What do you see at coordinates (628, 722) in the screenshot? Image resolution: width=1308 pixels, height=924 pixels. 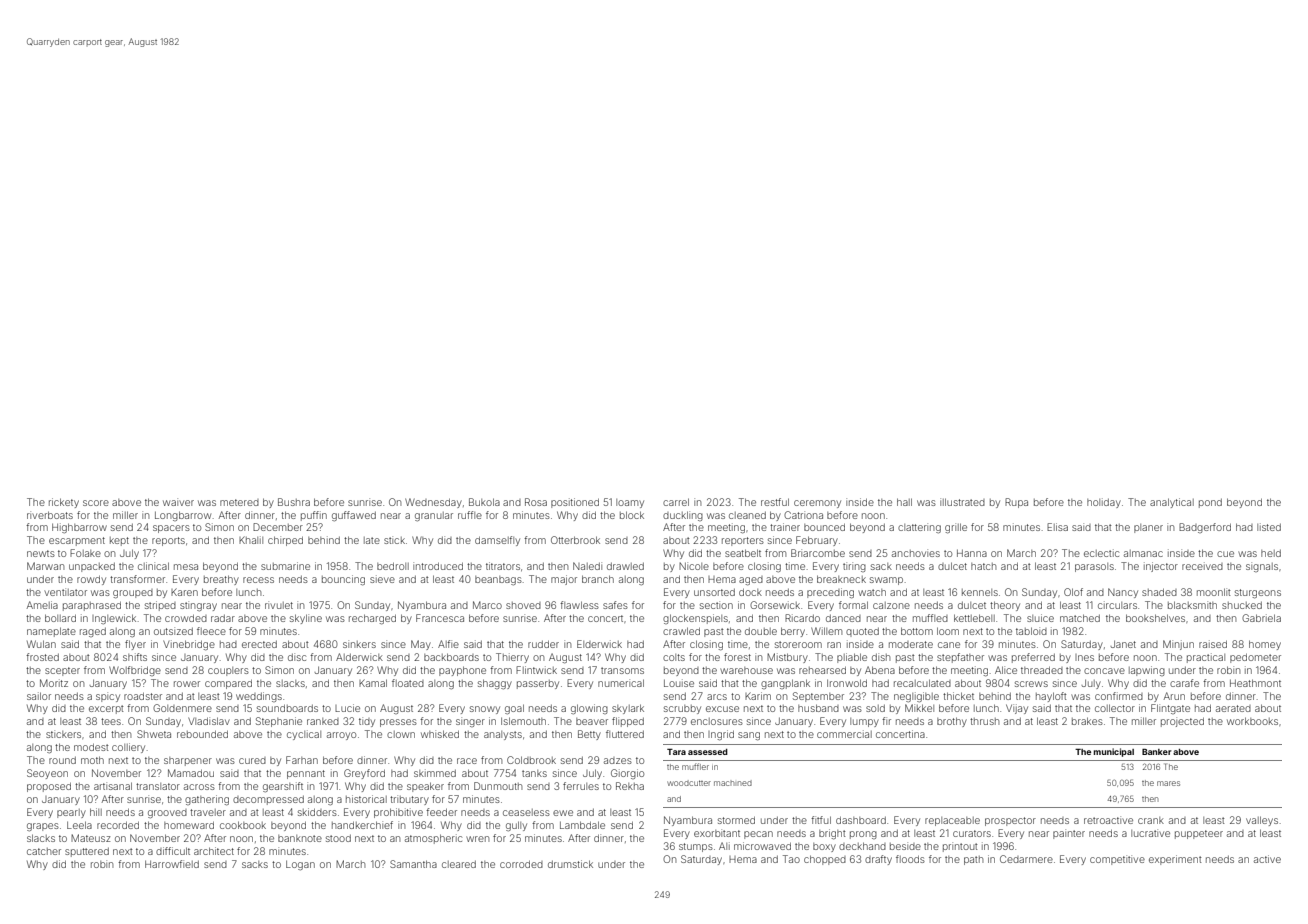 I see `flipped` at bounding box center [628, 722].
